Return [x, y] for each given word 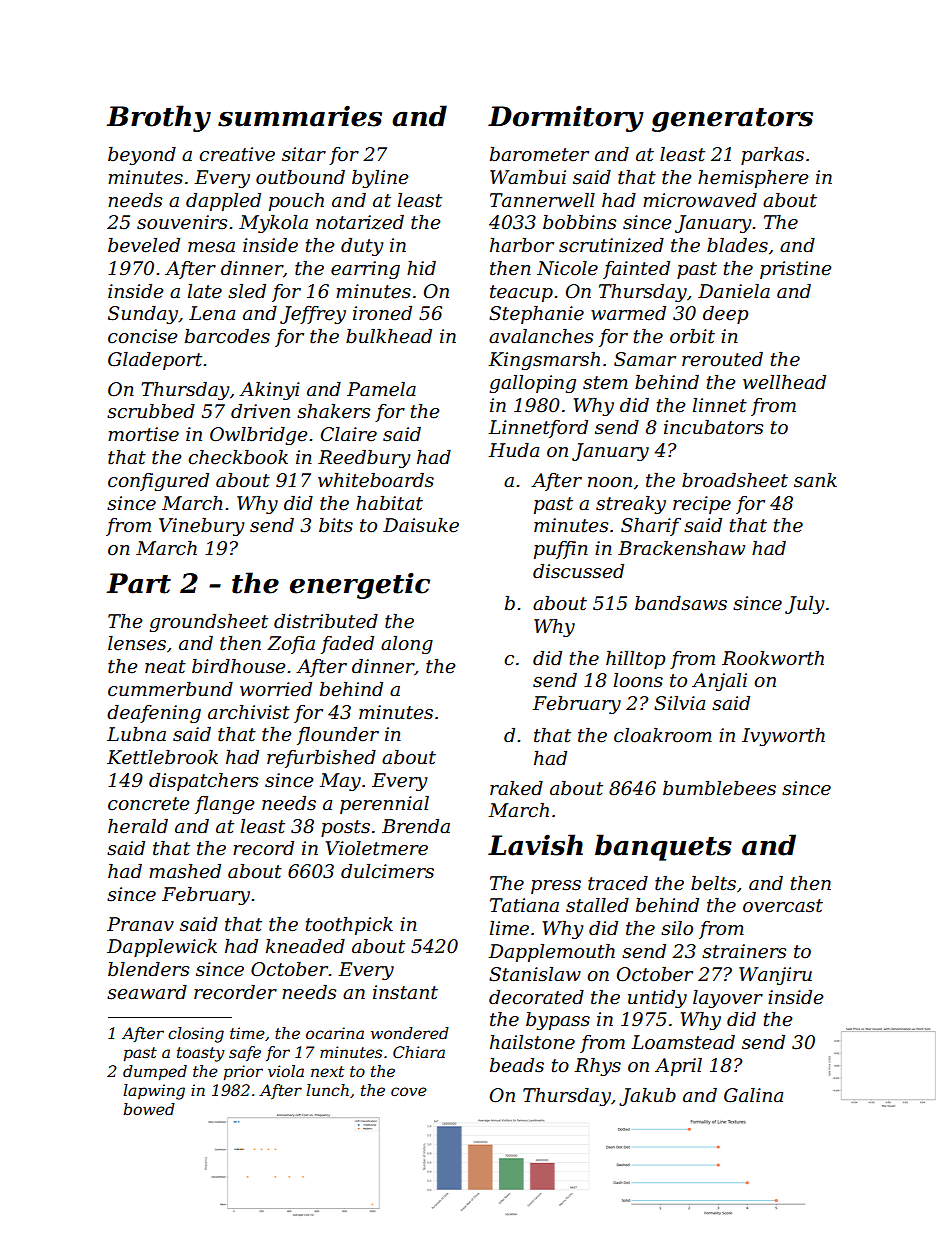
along [407, 645]
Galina [753, 1095]
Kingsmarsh [544, 361]
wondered [410, 1033]
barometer [539, 154]
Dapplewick [162, 948]
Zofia [291, 645]
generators [732, 120]
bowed [149, 1109]
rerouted [722, 359]
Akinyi [269, 391]
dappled [223, 202]
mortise [143, 434]
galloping [533, 384]
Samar [645, 359]
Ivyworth [783, 737]
